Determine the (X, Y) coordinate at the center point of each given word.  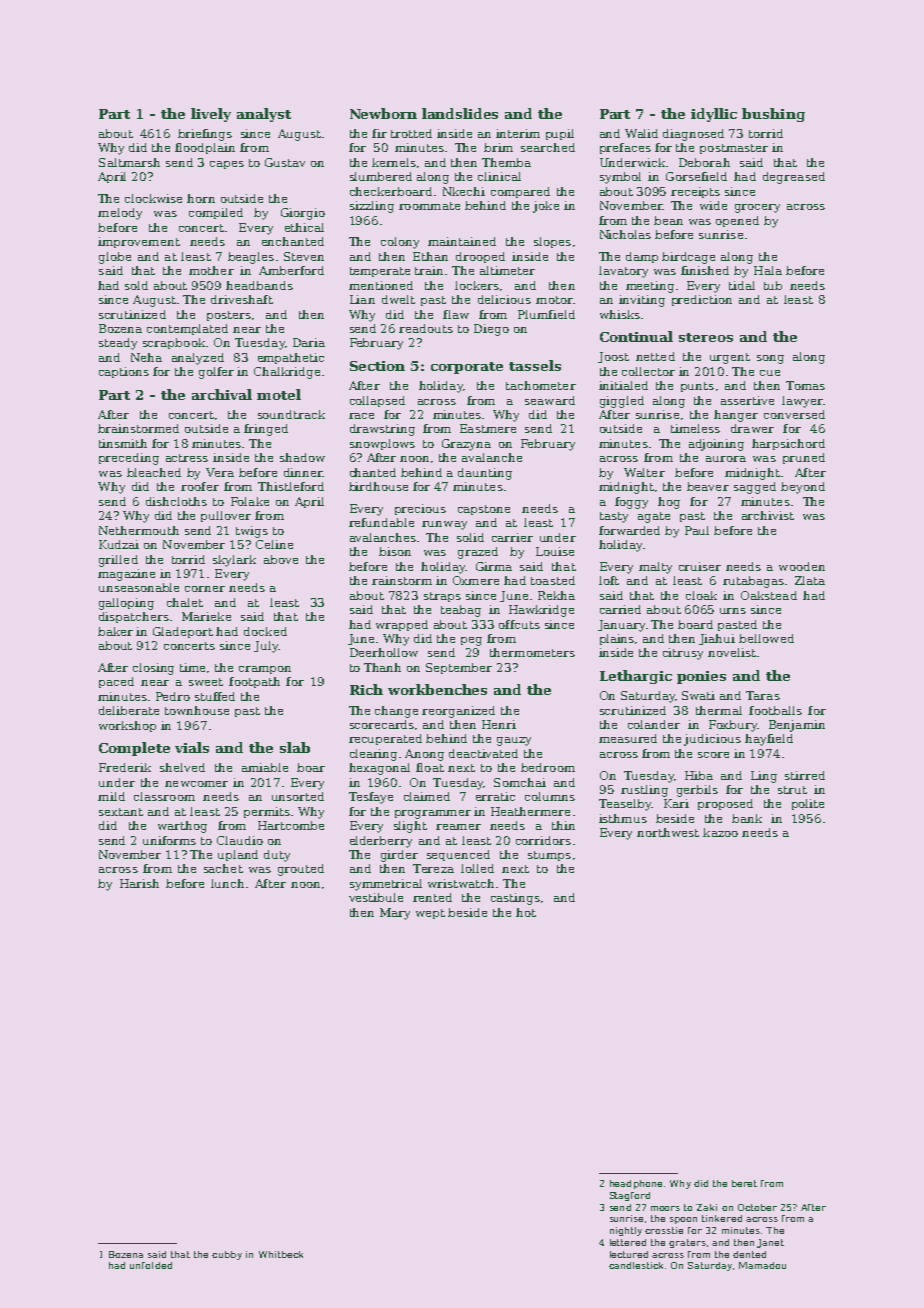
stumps (549, 856)
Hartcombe (291, 825)
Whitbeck (281, 1254)
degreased (794, 178)
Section (377, 366)
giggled (622, 402)
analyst (264, 115)
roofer (200, 486)
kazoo (720, 832)
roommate (429, 206)
